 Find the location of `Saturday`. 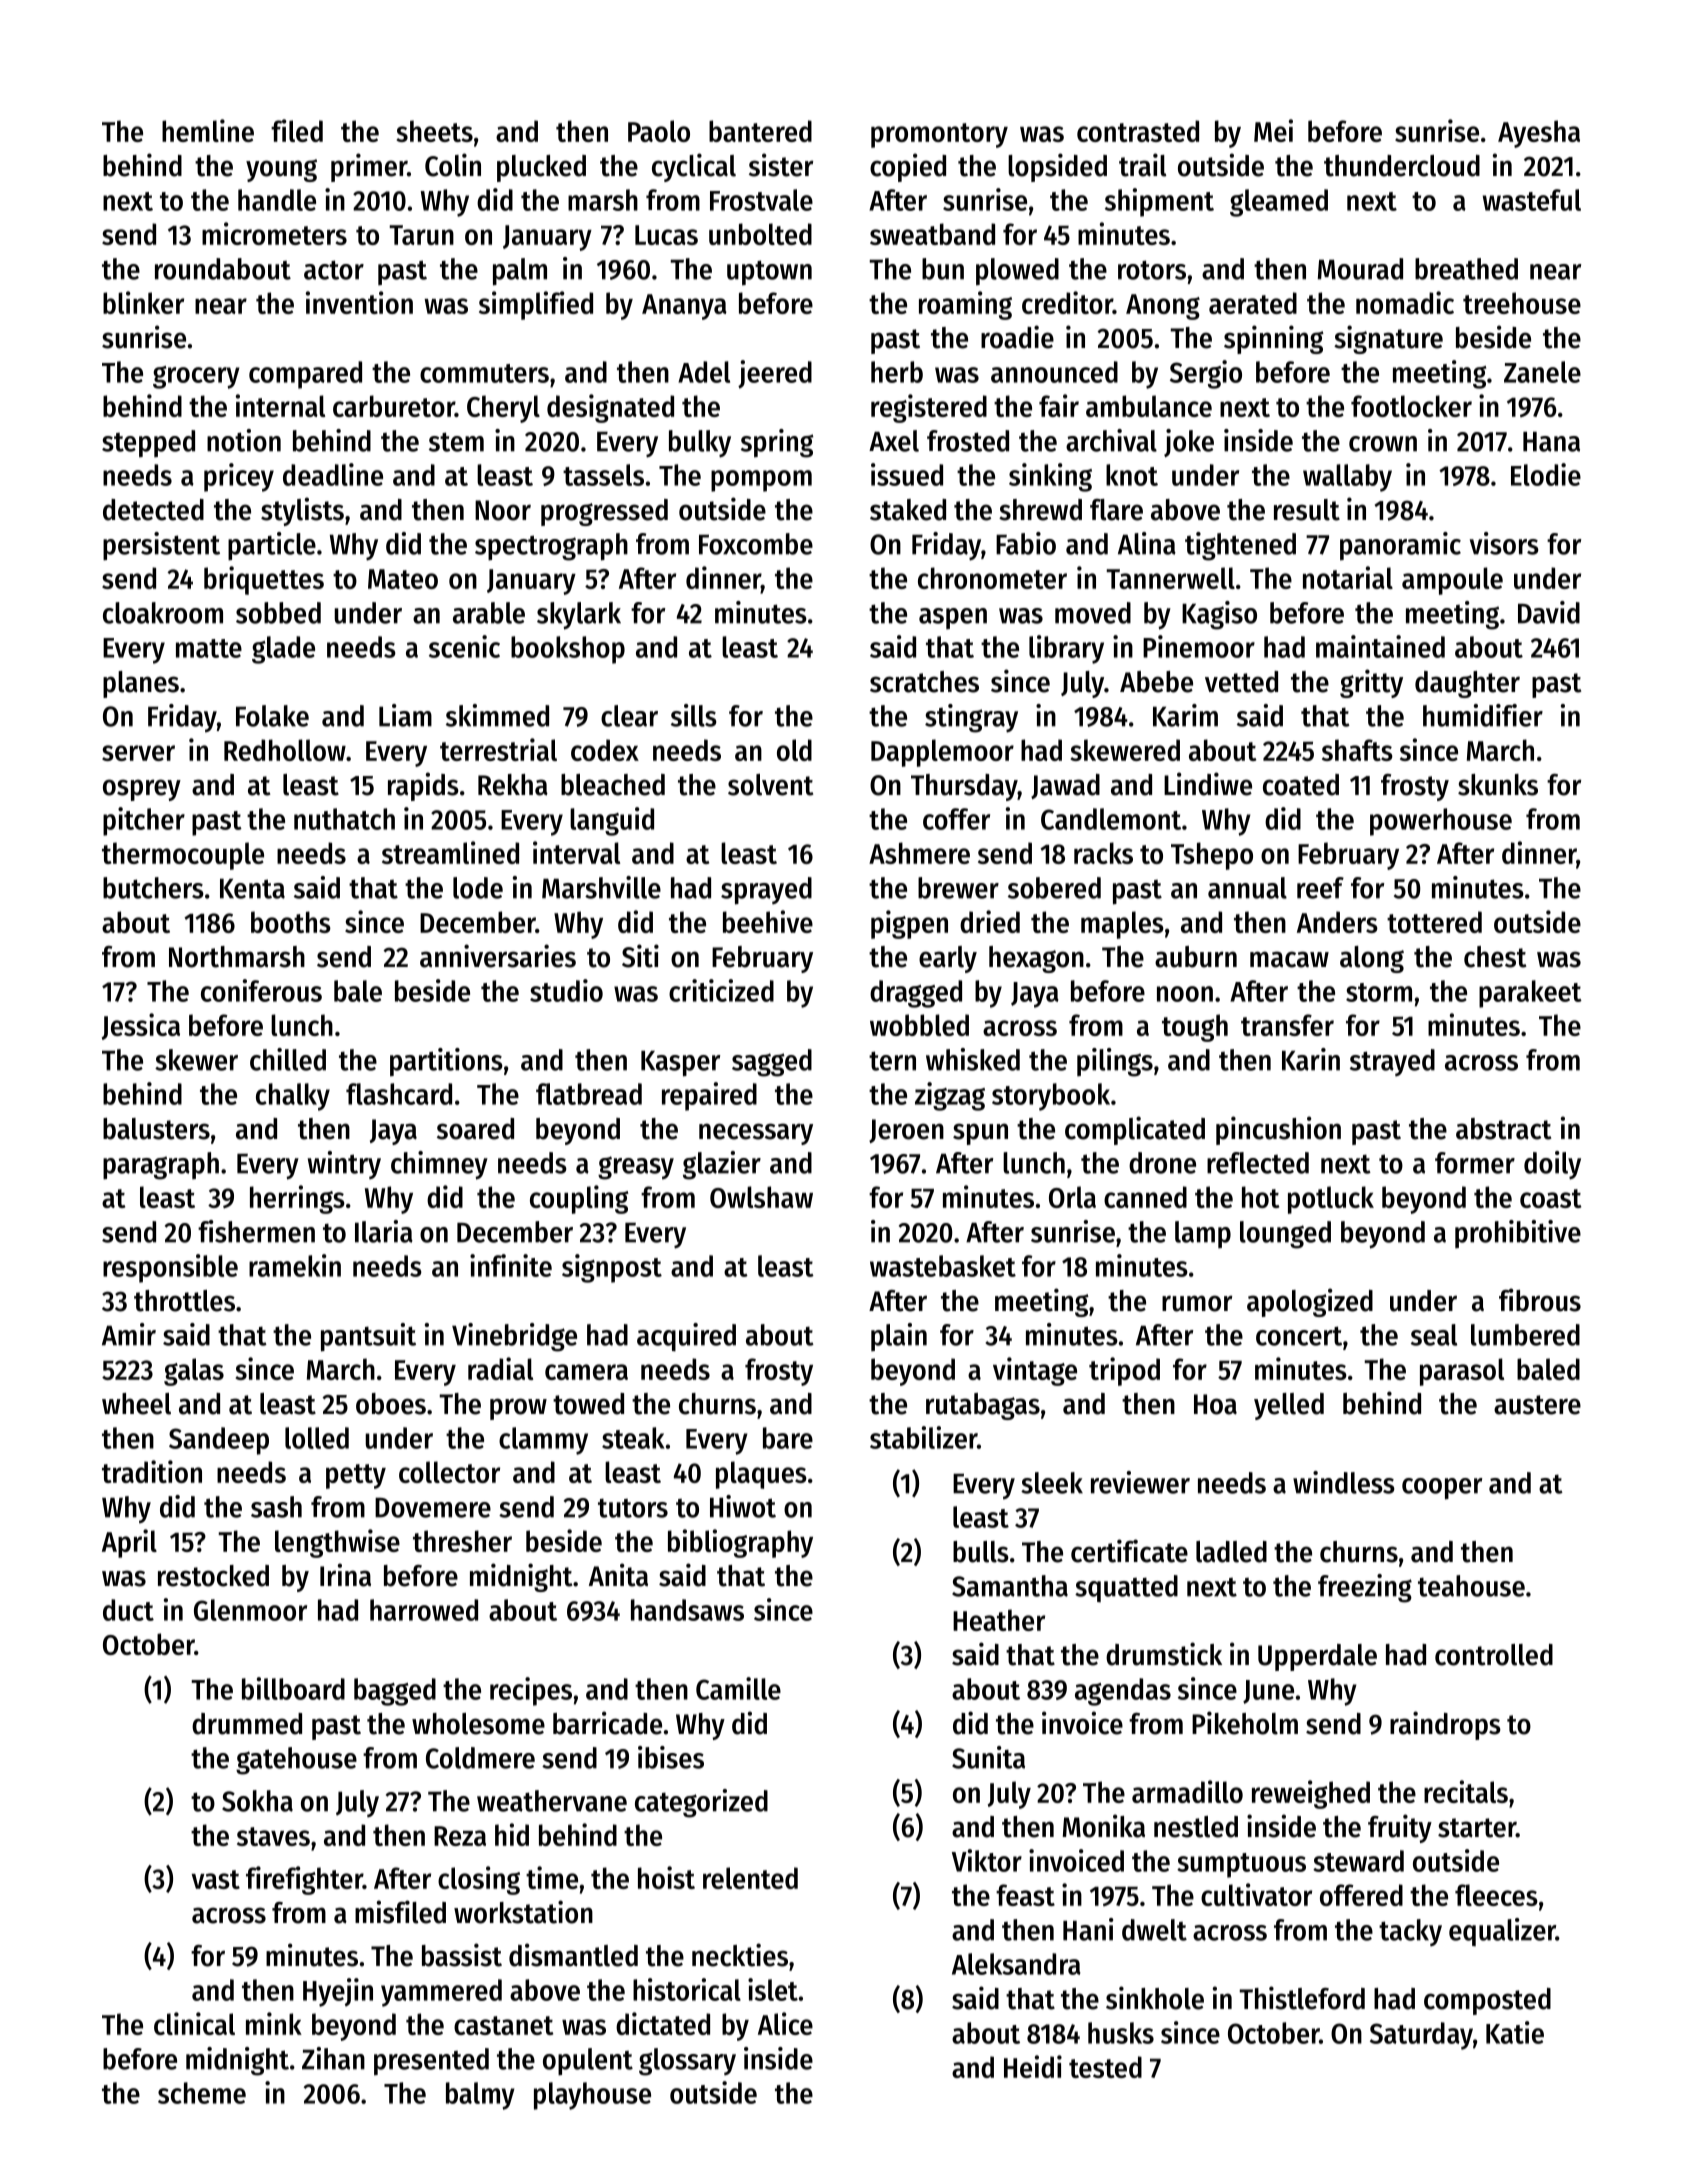

Saturday is located at coordinates (1421, 2036).
